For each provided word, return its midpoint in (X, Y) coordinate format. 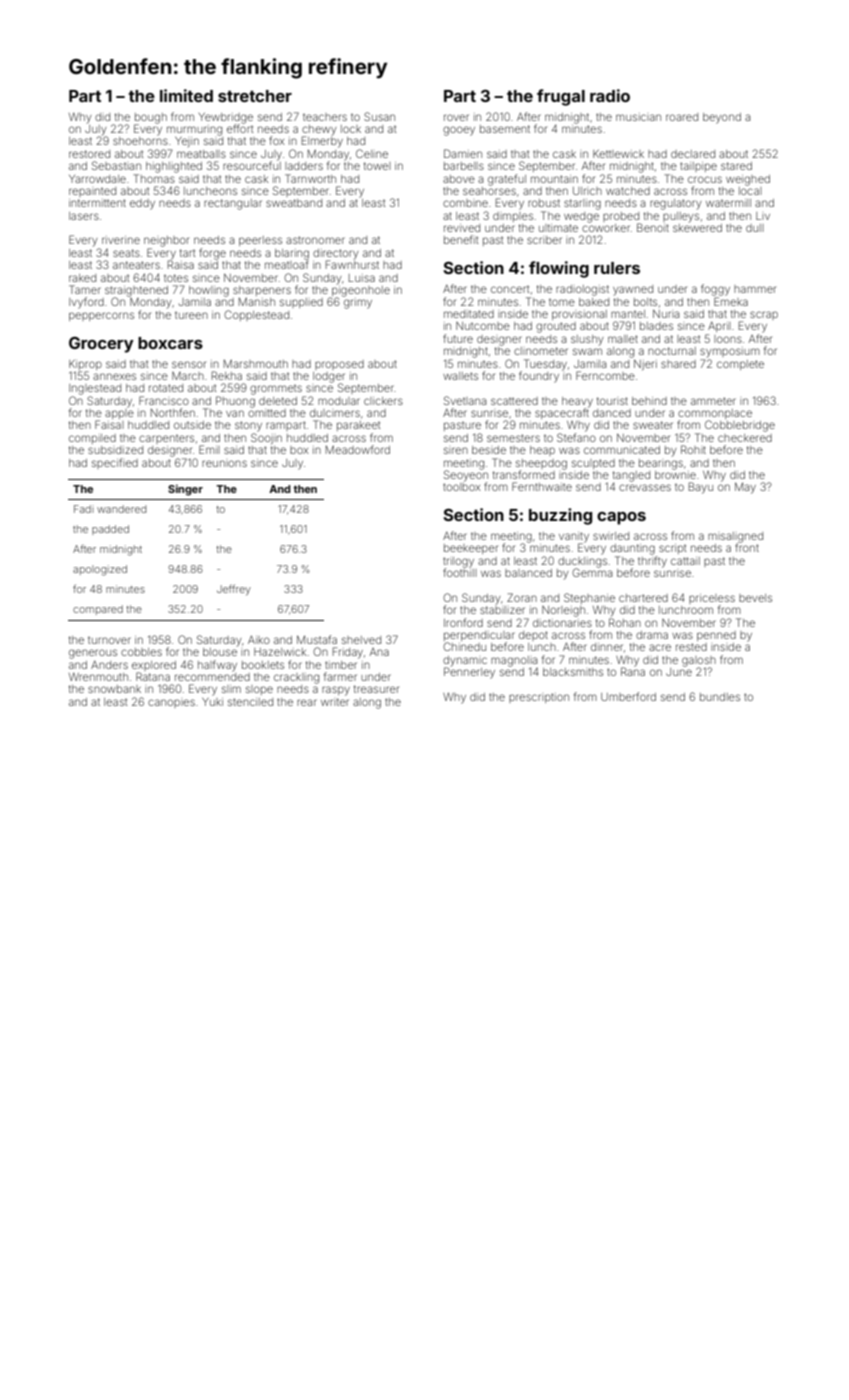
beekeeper (471, 549)
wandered (121, 509)
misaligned (735, 537)
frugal (561, 97)
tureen (191, 315)
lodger (329, 377)
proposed (339, 365)
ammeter (713, 401)
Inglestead (95, 389)
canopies (171, 703)
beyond (722, 118)
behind (649, 401)
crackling (296, 678)
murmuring (194, 131)
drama (652, 635)
